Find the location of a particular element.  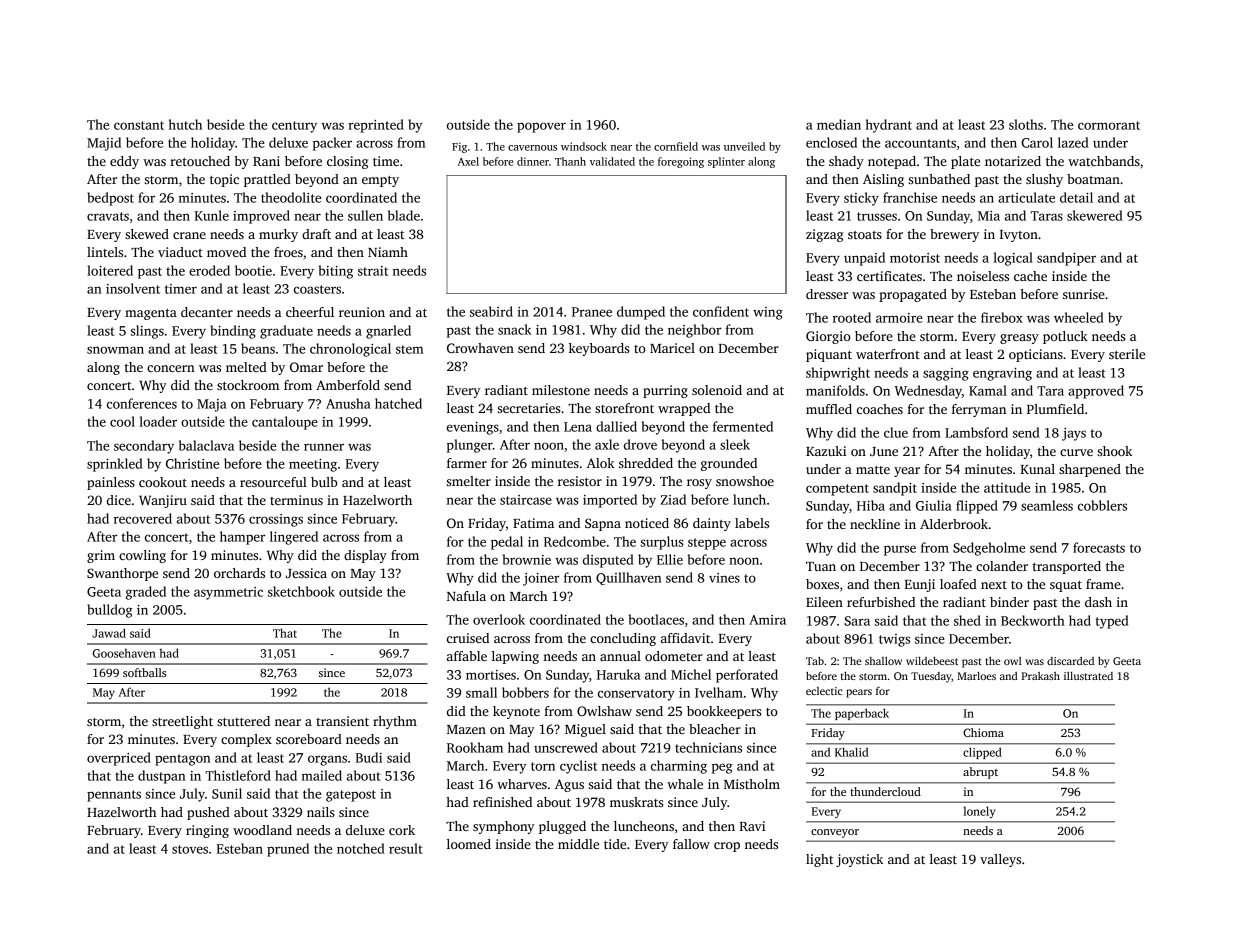

insolvent is located at coordinates (133, 288).
